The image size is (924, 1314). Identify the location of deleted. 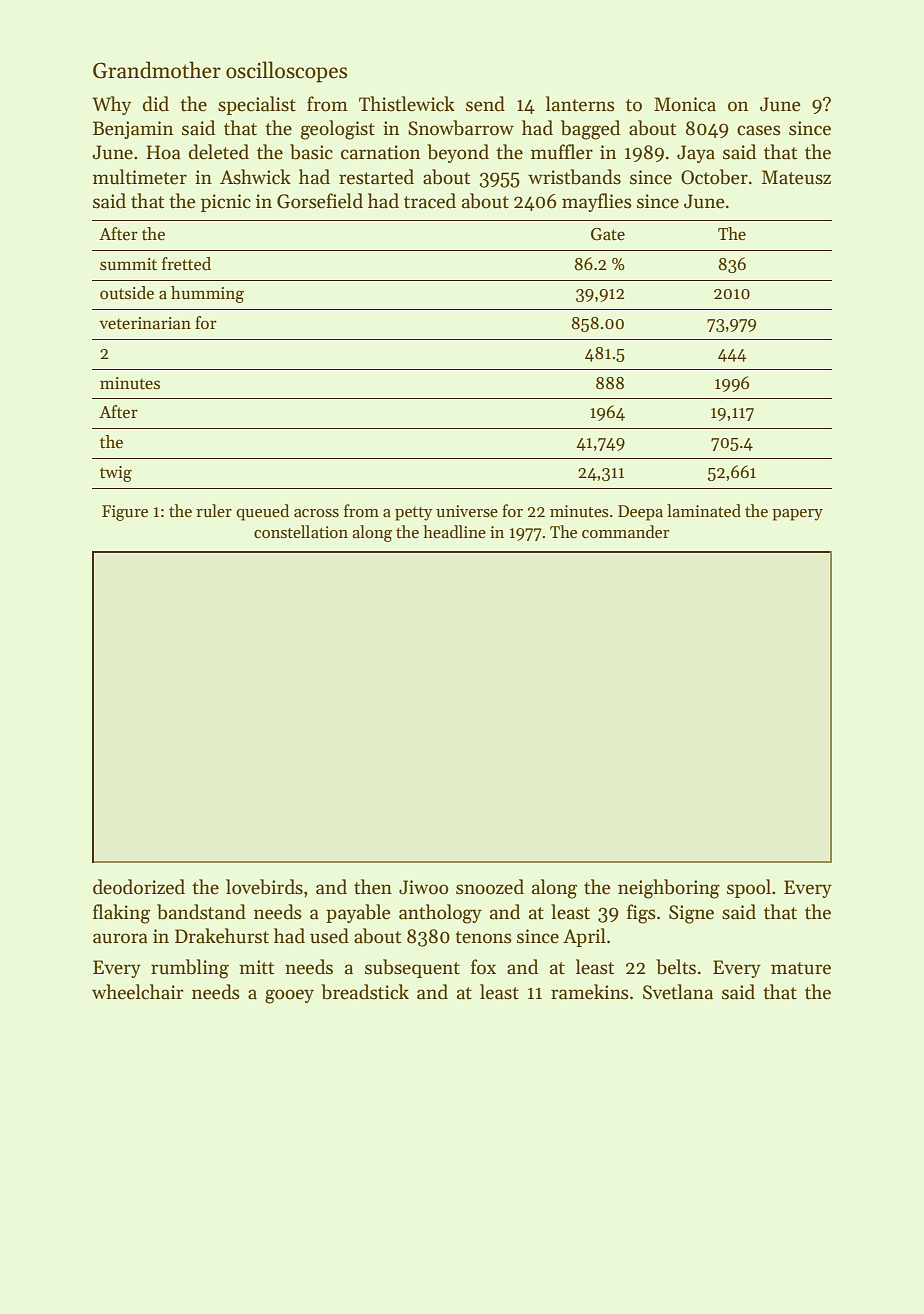
(219, 152).
